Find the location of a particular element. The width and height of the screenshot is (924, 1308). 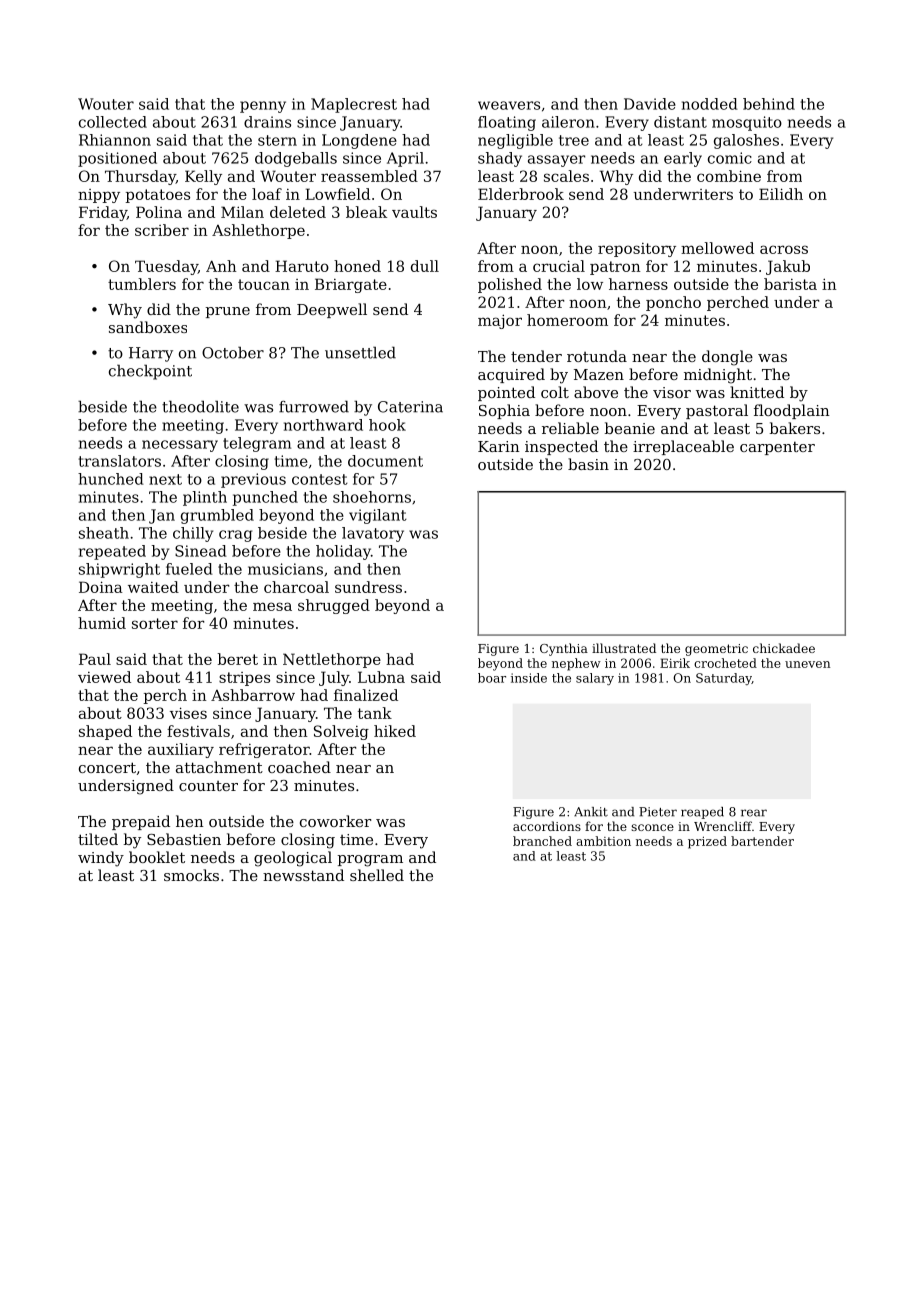

penny is located at coordinates (263, 107).
